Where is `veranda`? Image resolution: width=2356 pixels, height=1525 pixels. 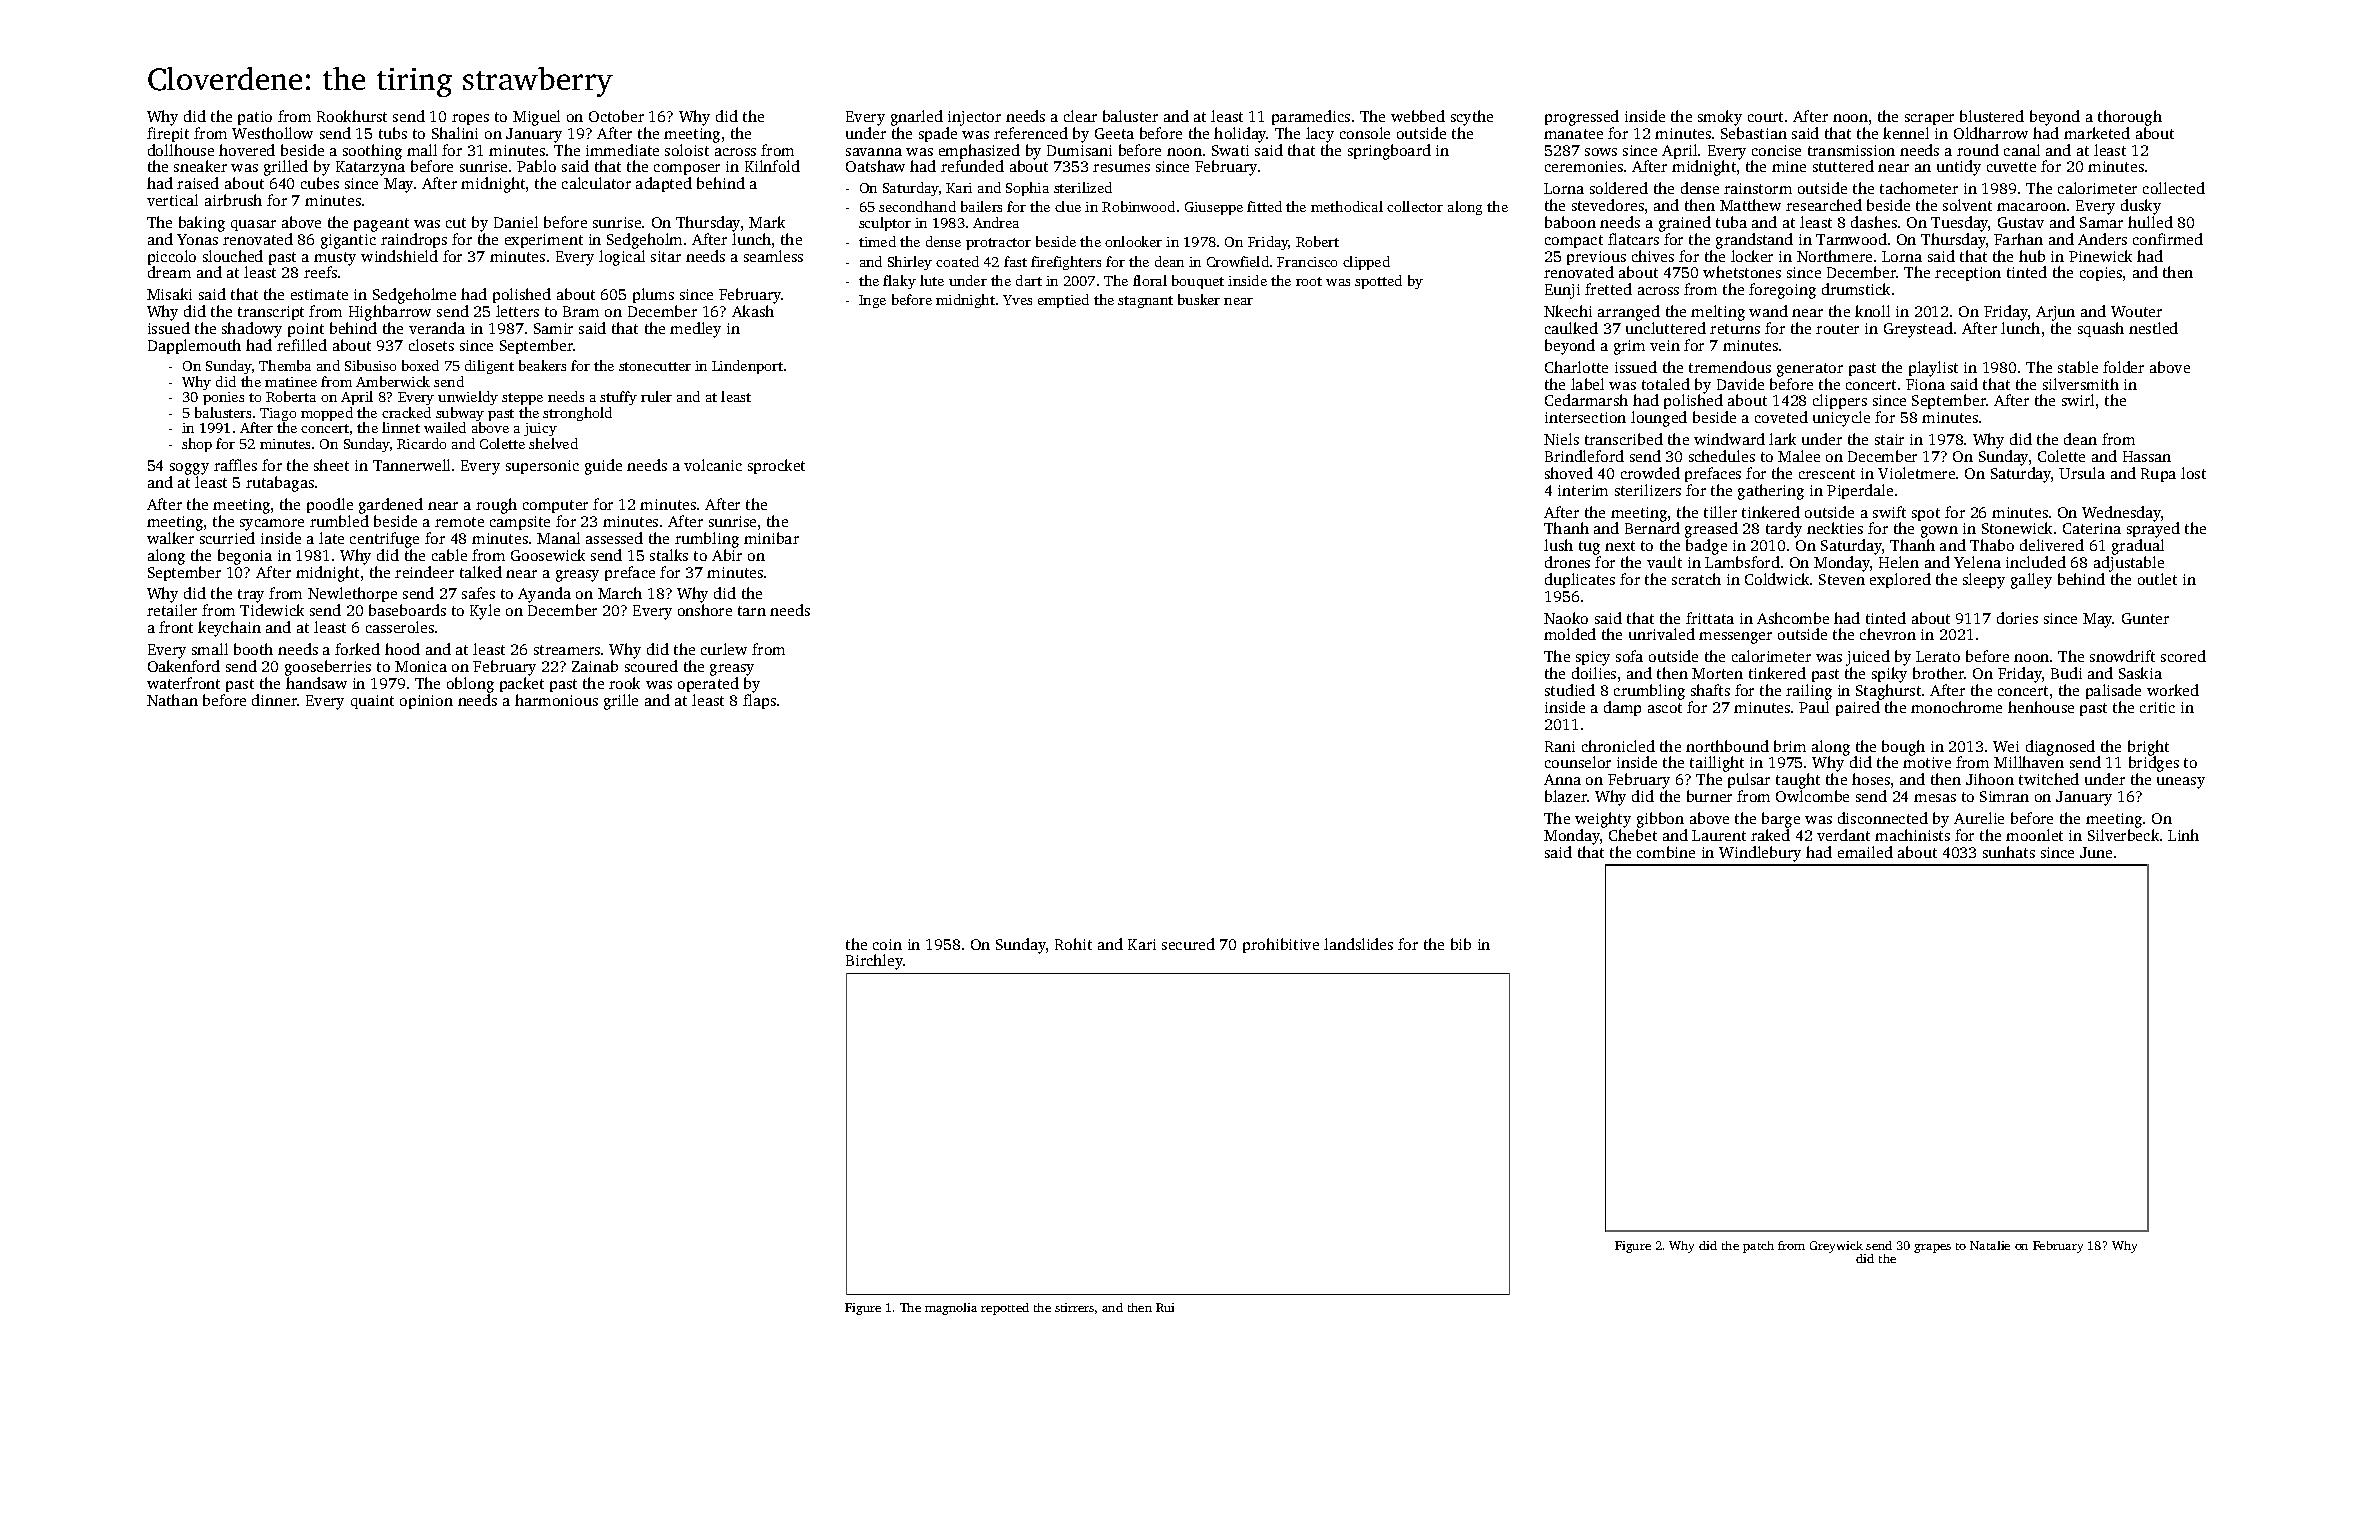
veranda is located at coordinates (437, 328).
